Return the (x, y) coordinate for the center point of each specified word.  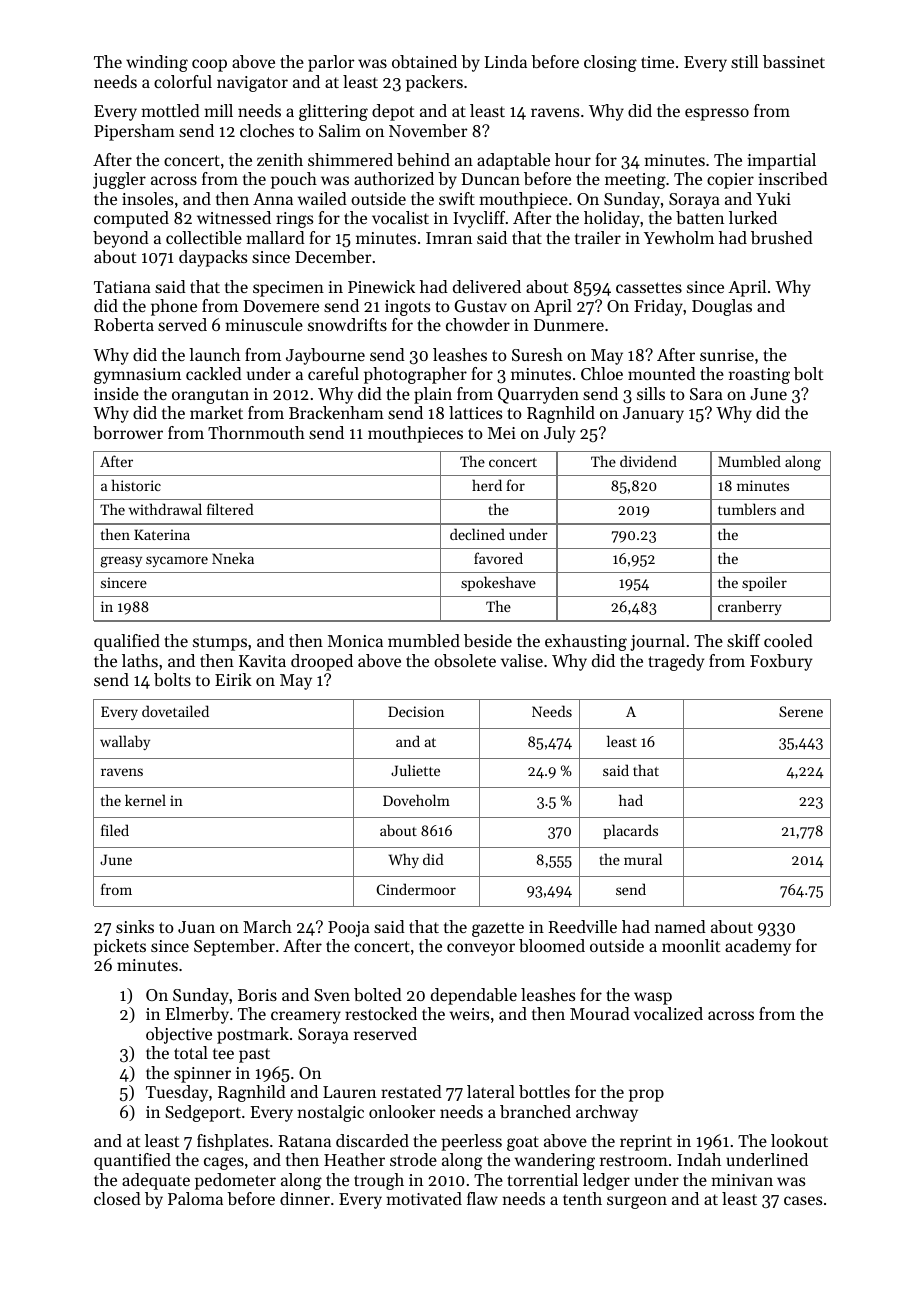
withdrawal (165, 509)
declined (477, 534)
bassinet (794, 61)
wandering (555, 1161)
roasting (759, 376)
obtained (424, 61)
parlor (331, 63)
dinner (305, 1198)
